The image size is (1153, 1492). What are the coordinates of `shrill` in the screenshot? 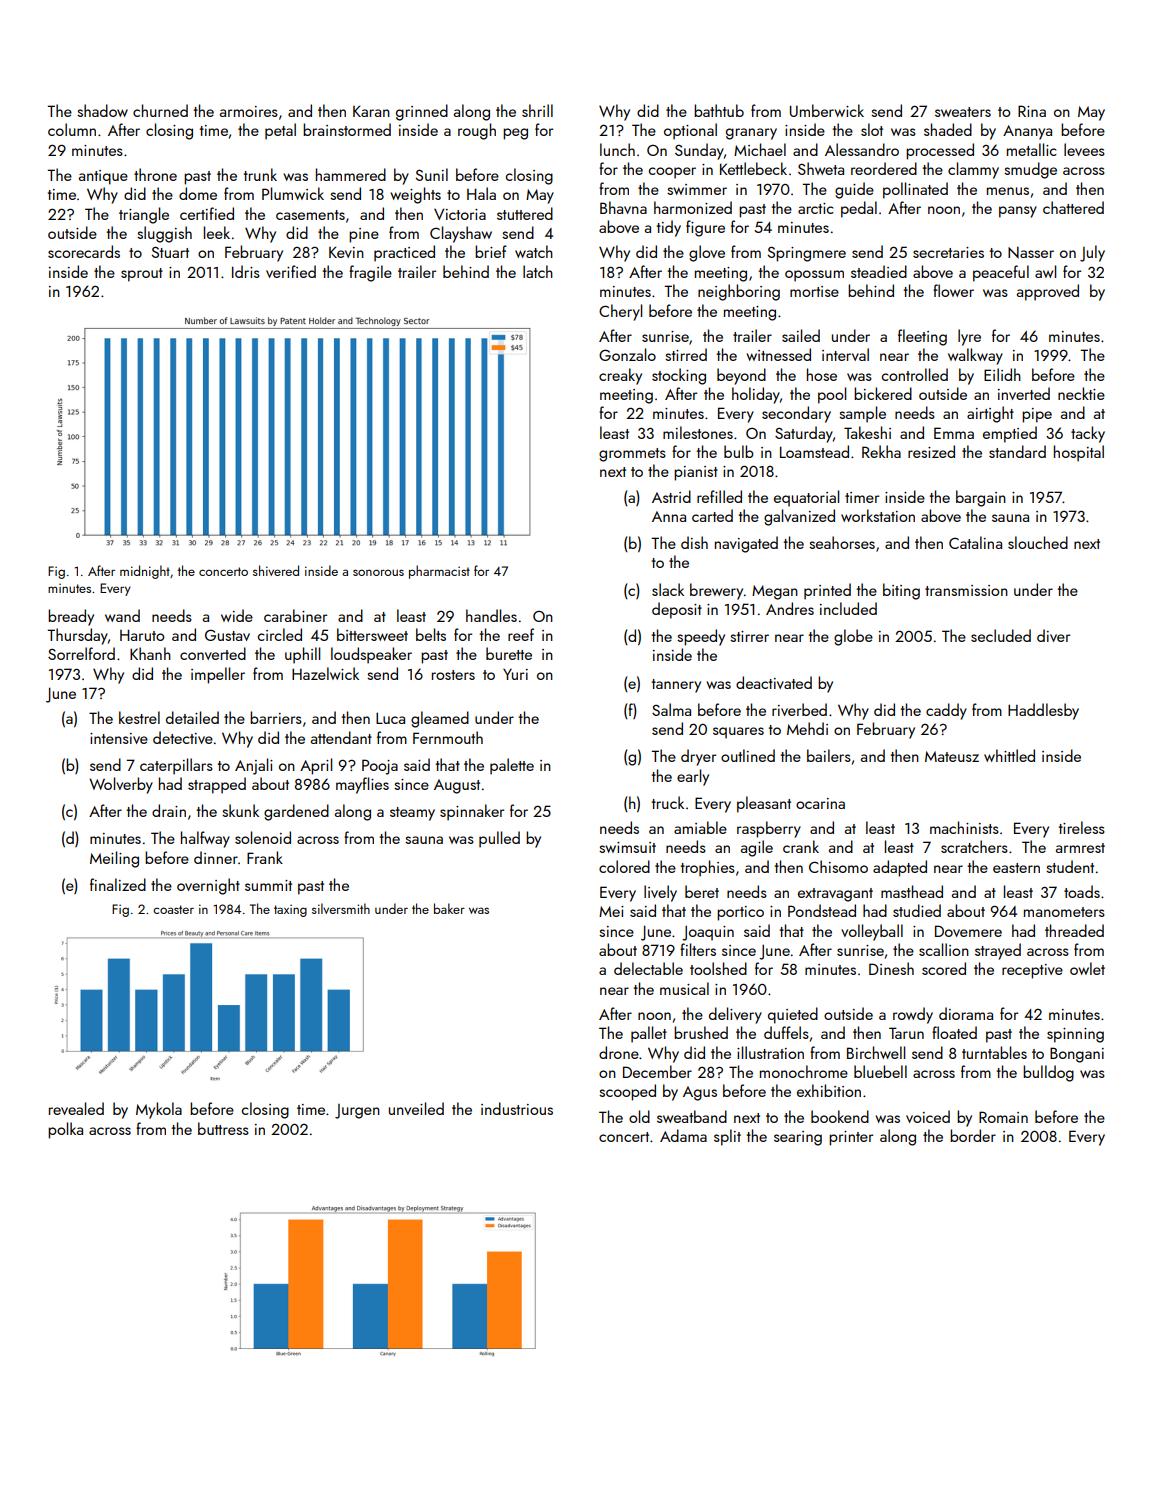 It's located at (537, 110).
